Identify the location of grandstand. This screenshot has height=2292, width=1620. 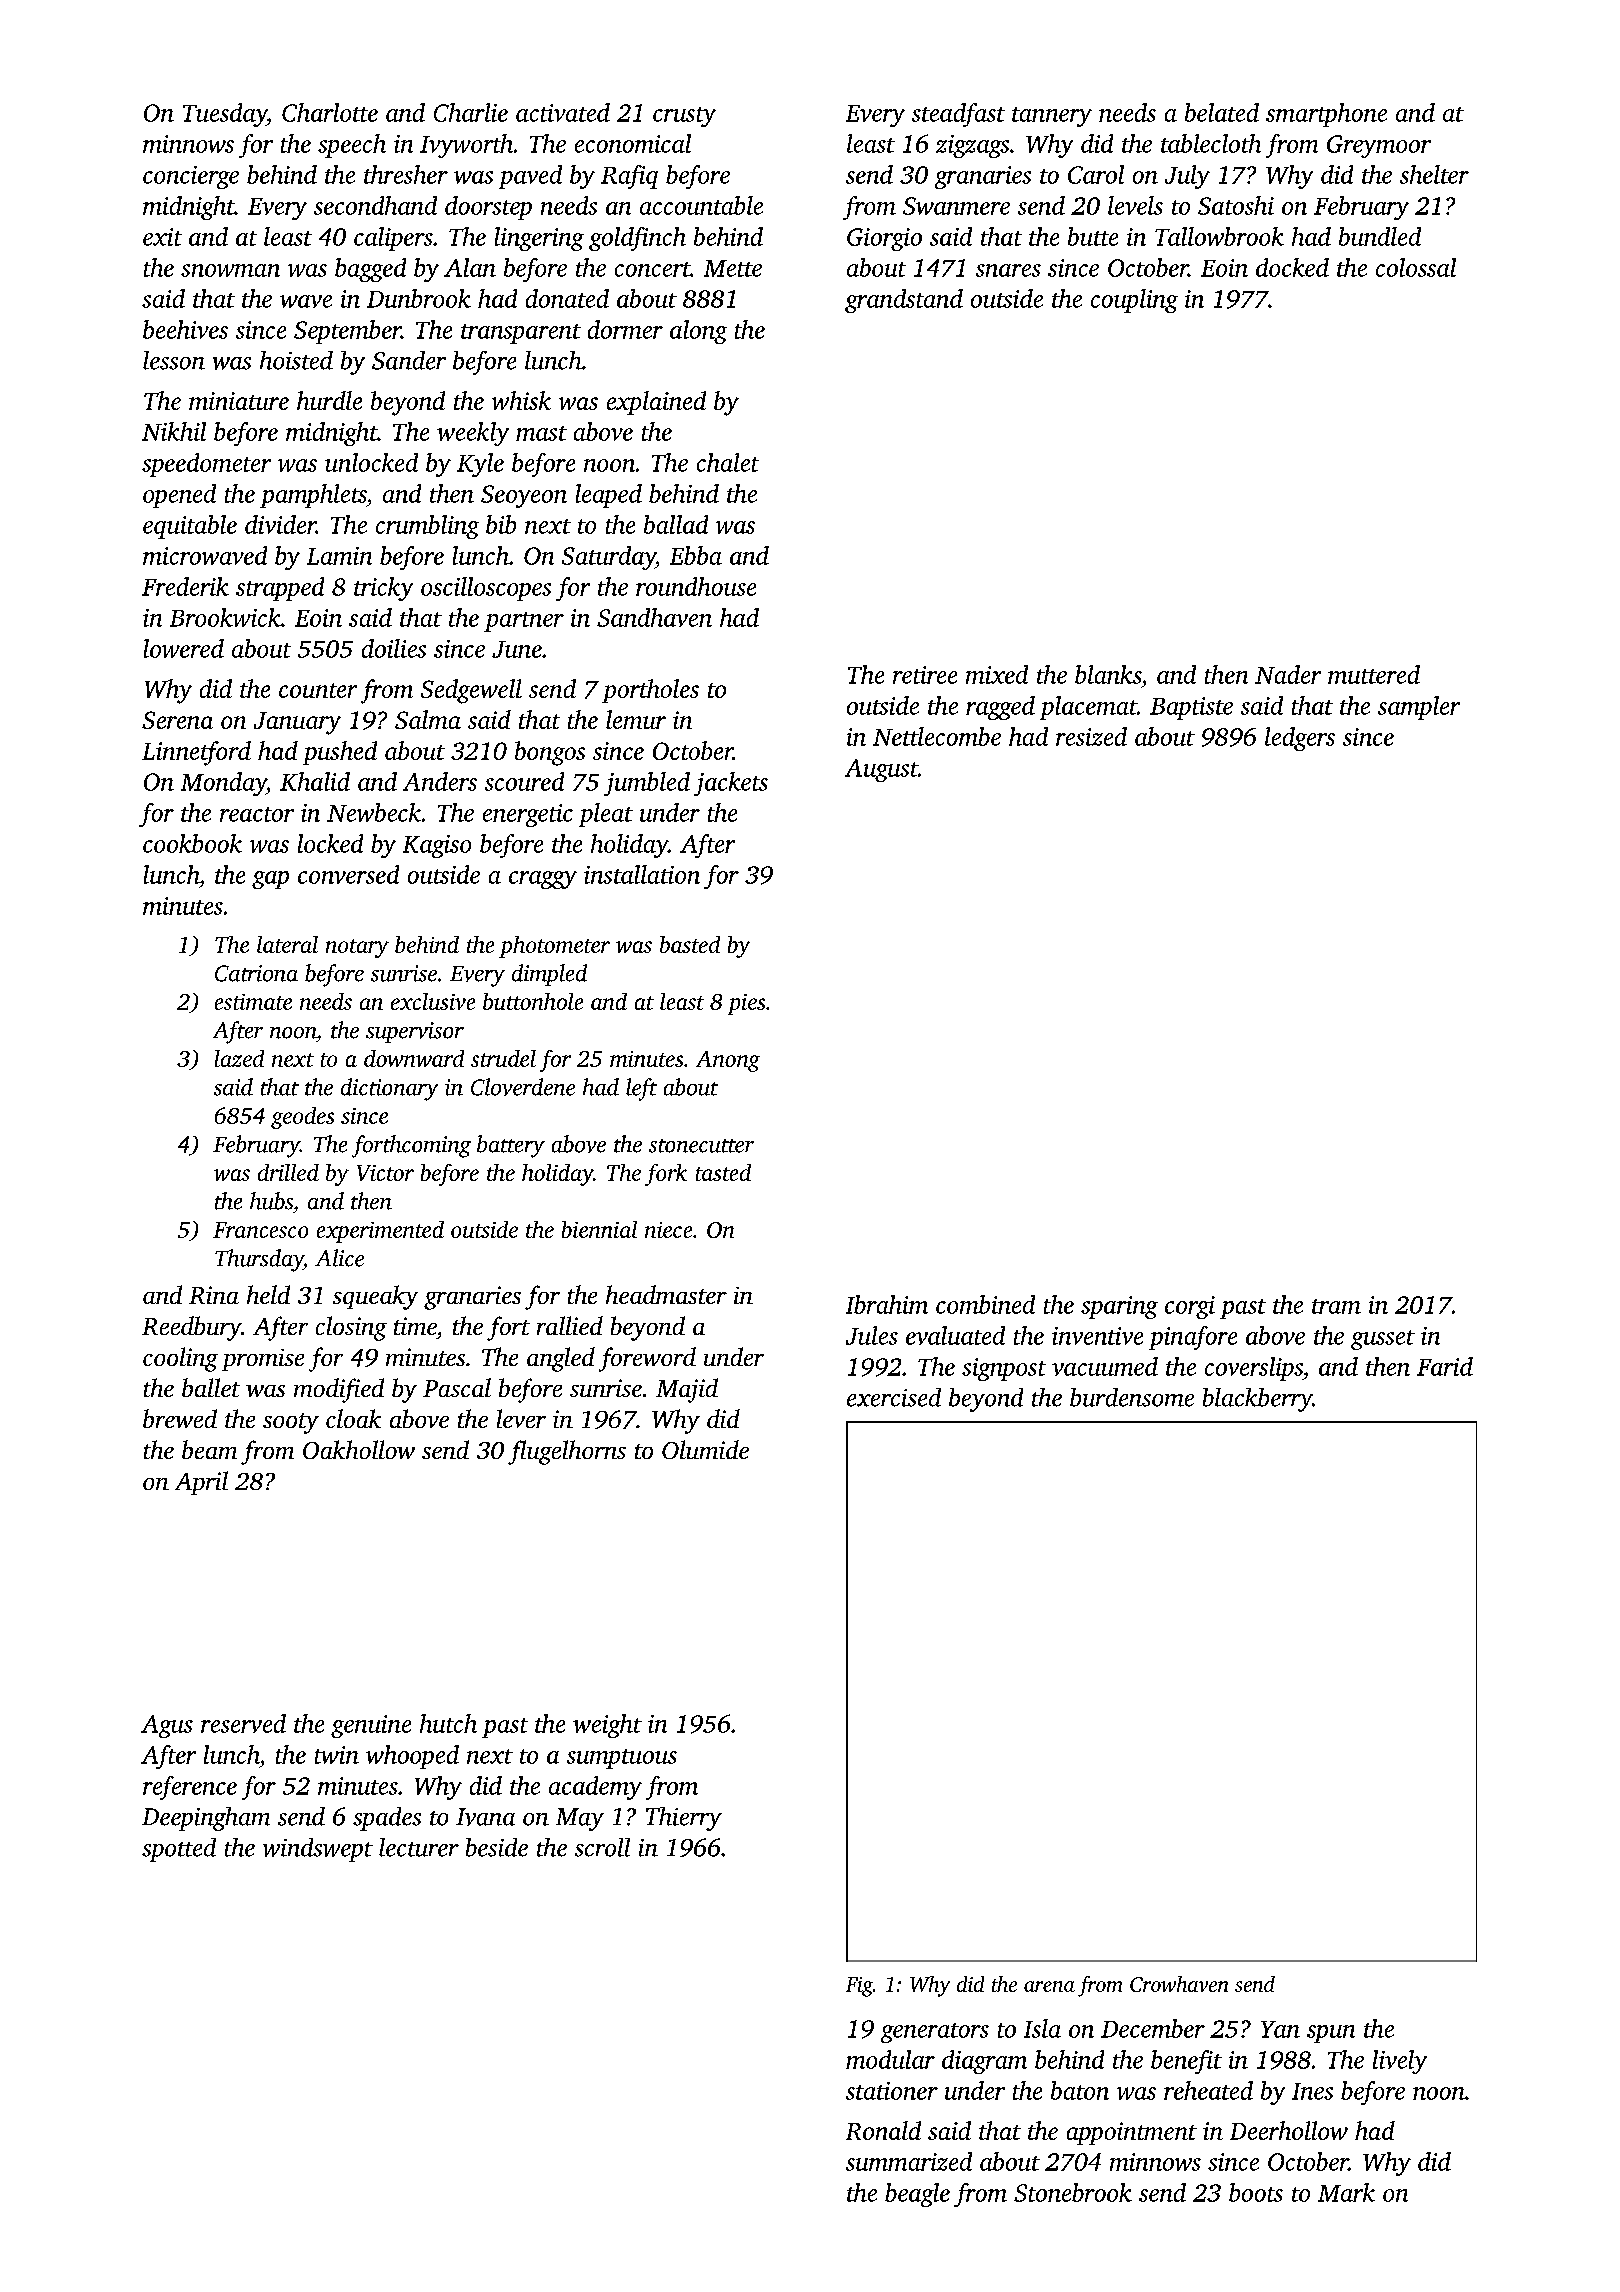
(904, 301).
